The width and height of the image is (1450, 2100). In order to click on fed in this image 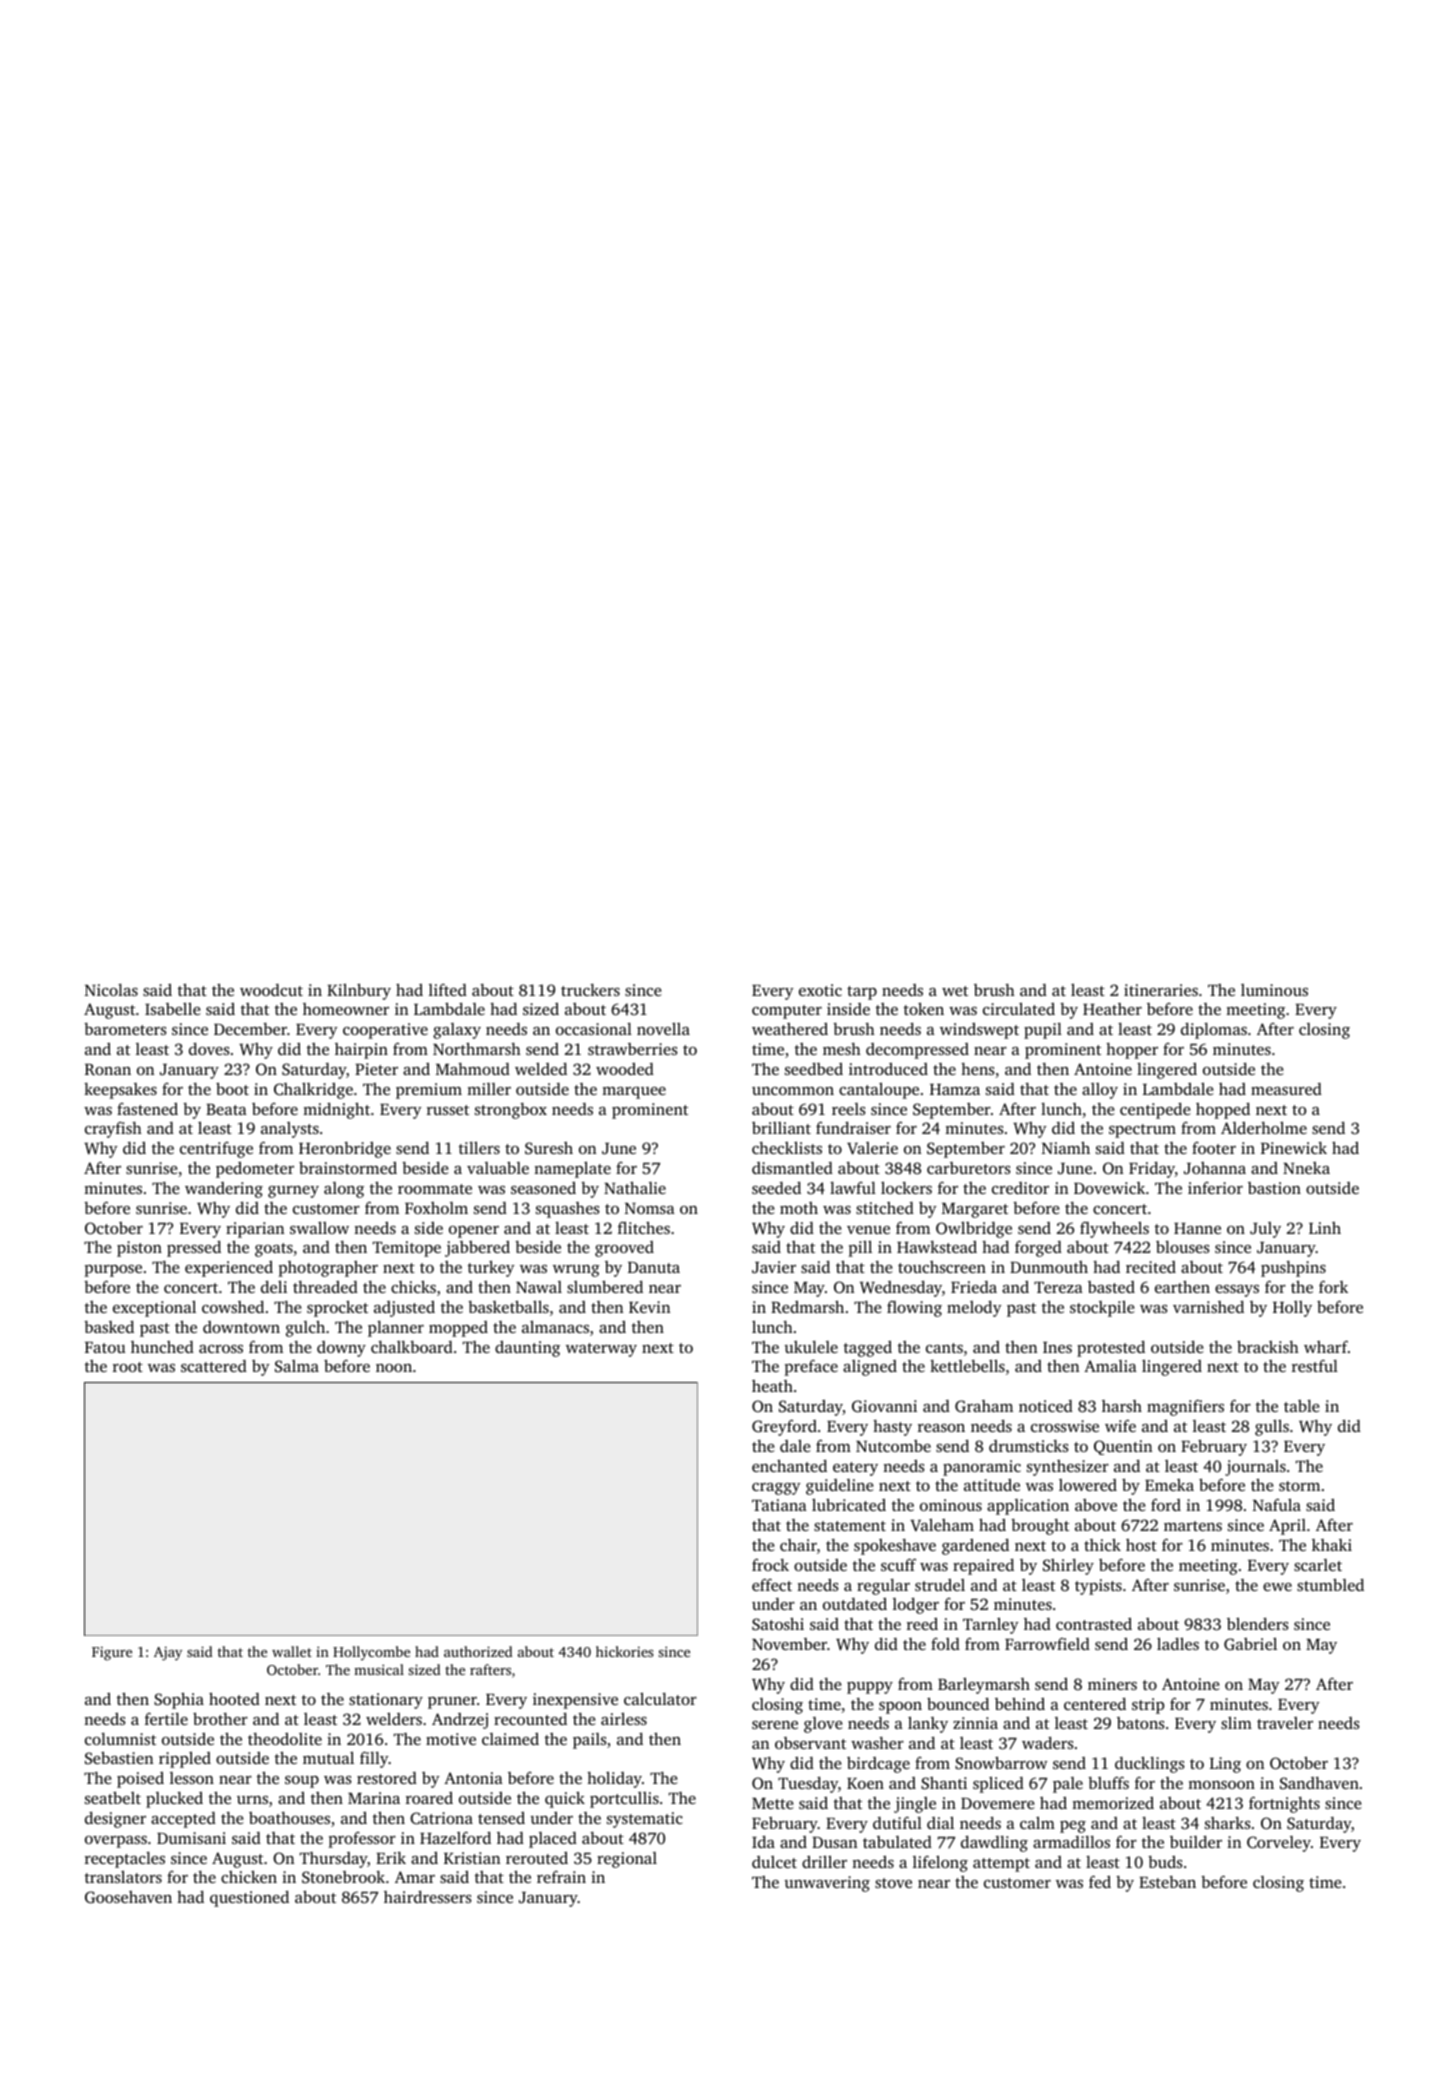, I will do `click(1100, 1882)`.
